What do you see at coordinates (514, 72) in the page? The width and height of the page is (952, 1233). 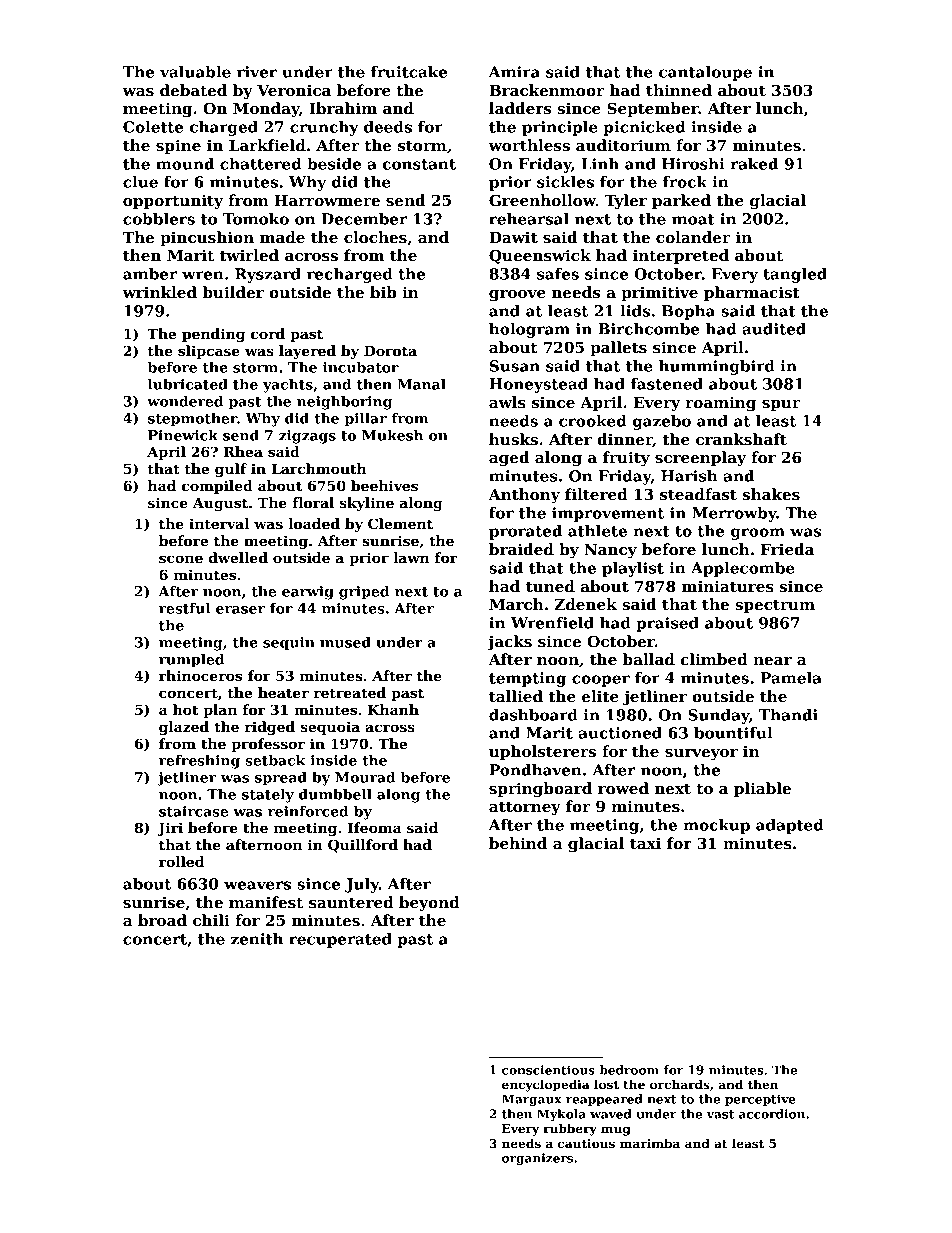 I see `Amira` at bounding box center [514, 72].
